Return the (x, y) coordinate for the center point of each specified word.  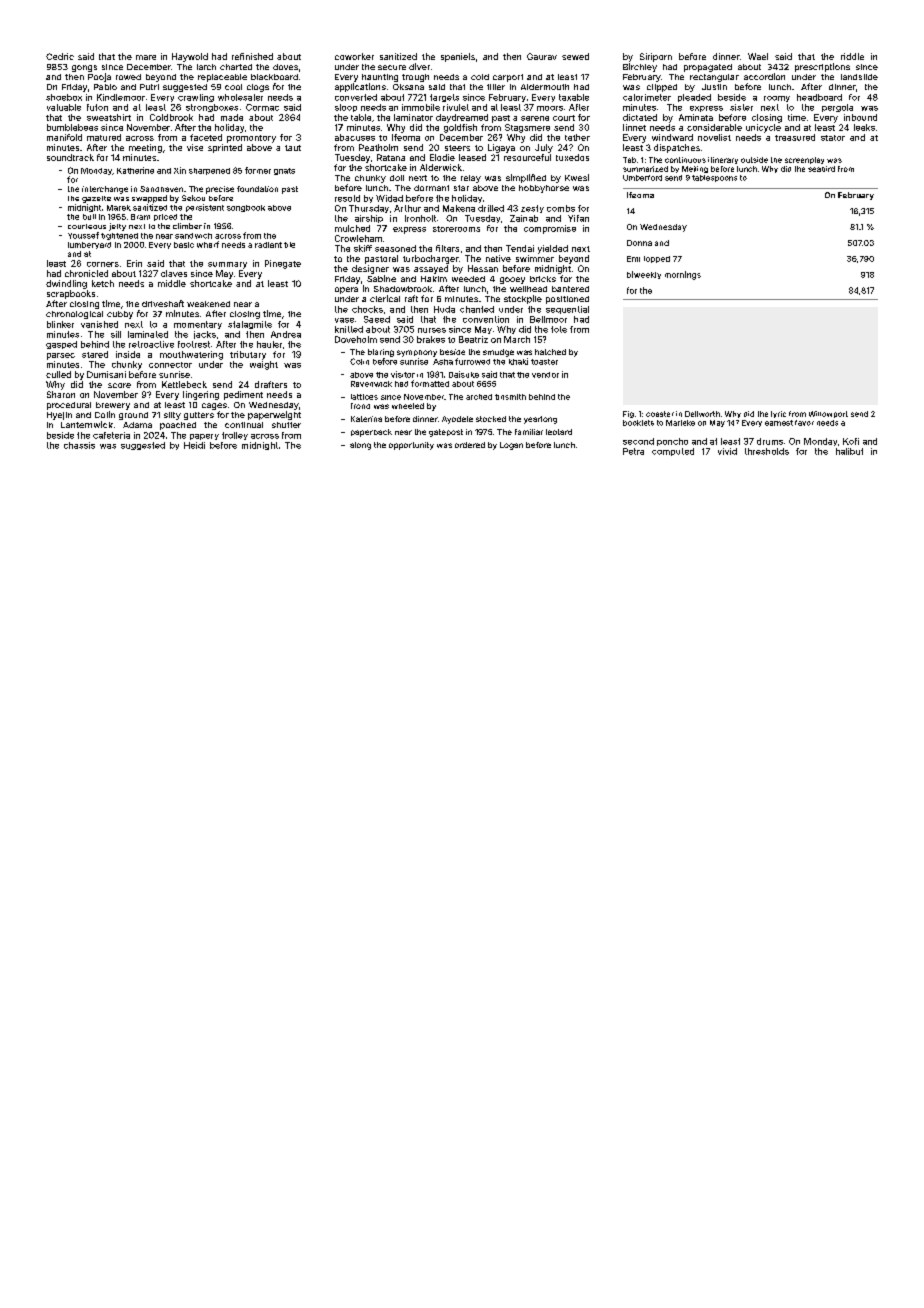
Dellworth (702, 414)
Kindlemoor (121, 97)
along (360, 446)
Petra (633, 451)
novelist (714, 137)
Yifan (578, 218)
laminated (148, 334)
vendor (545, 375)
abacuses (355, 137)
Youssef (83, 235)
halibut (849, 451)
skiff (363, 248)
